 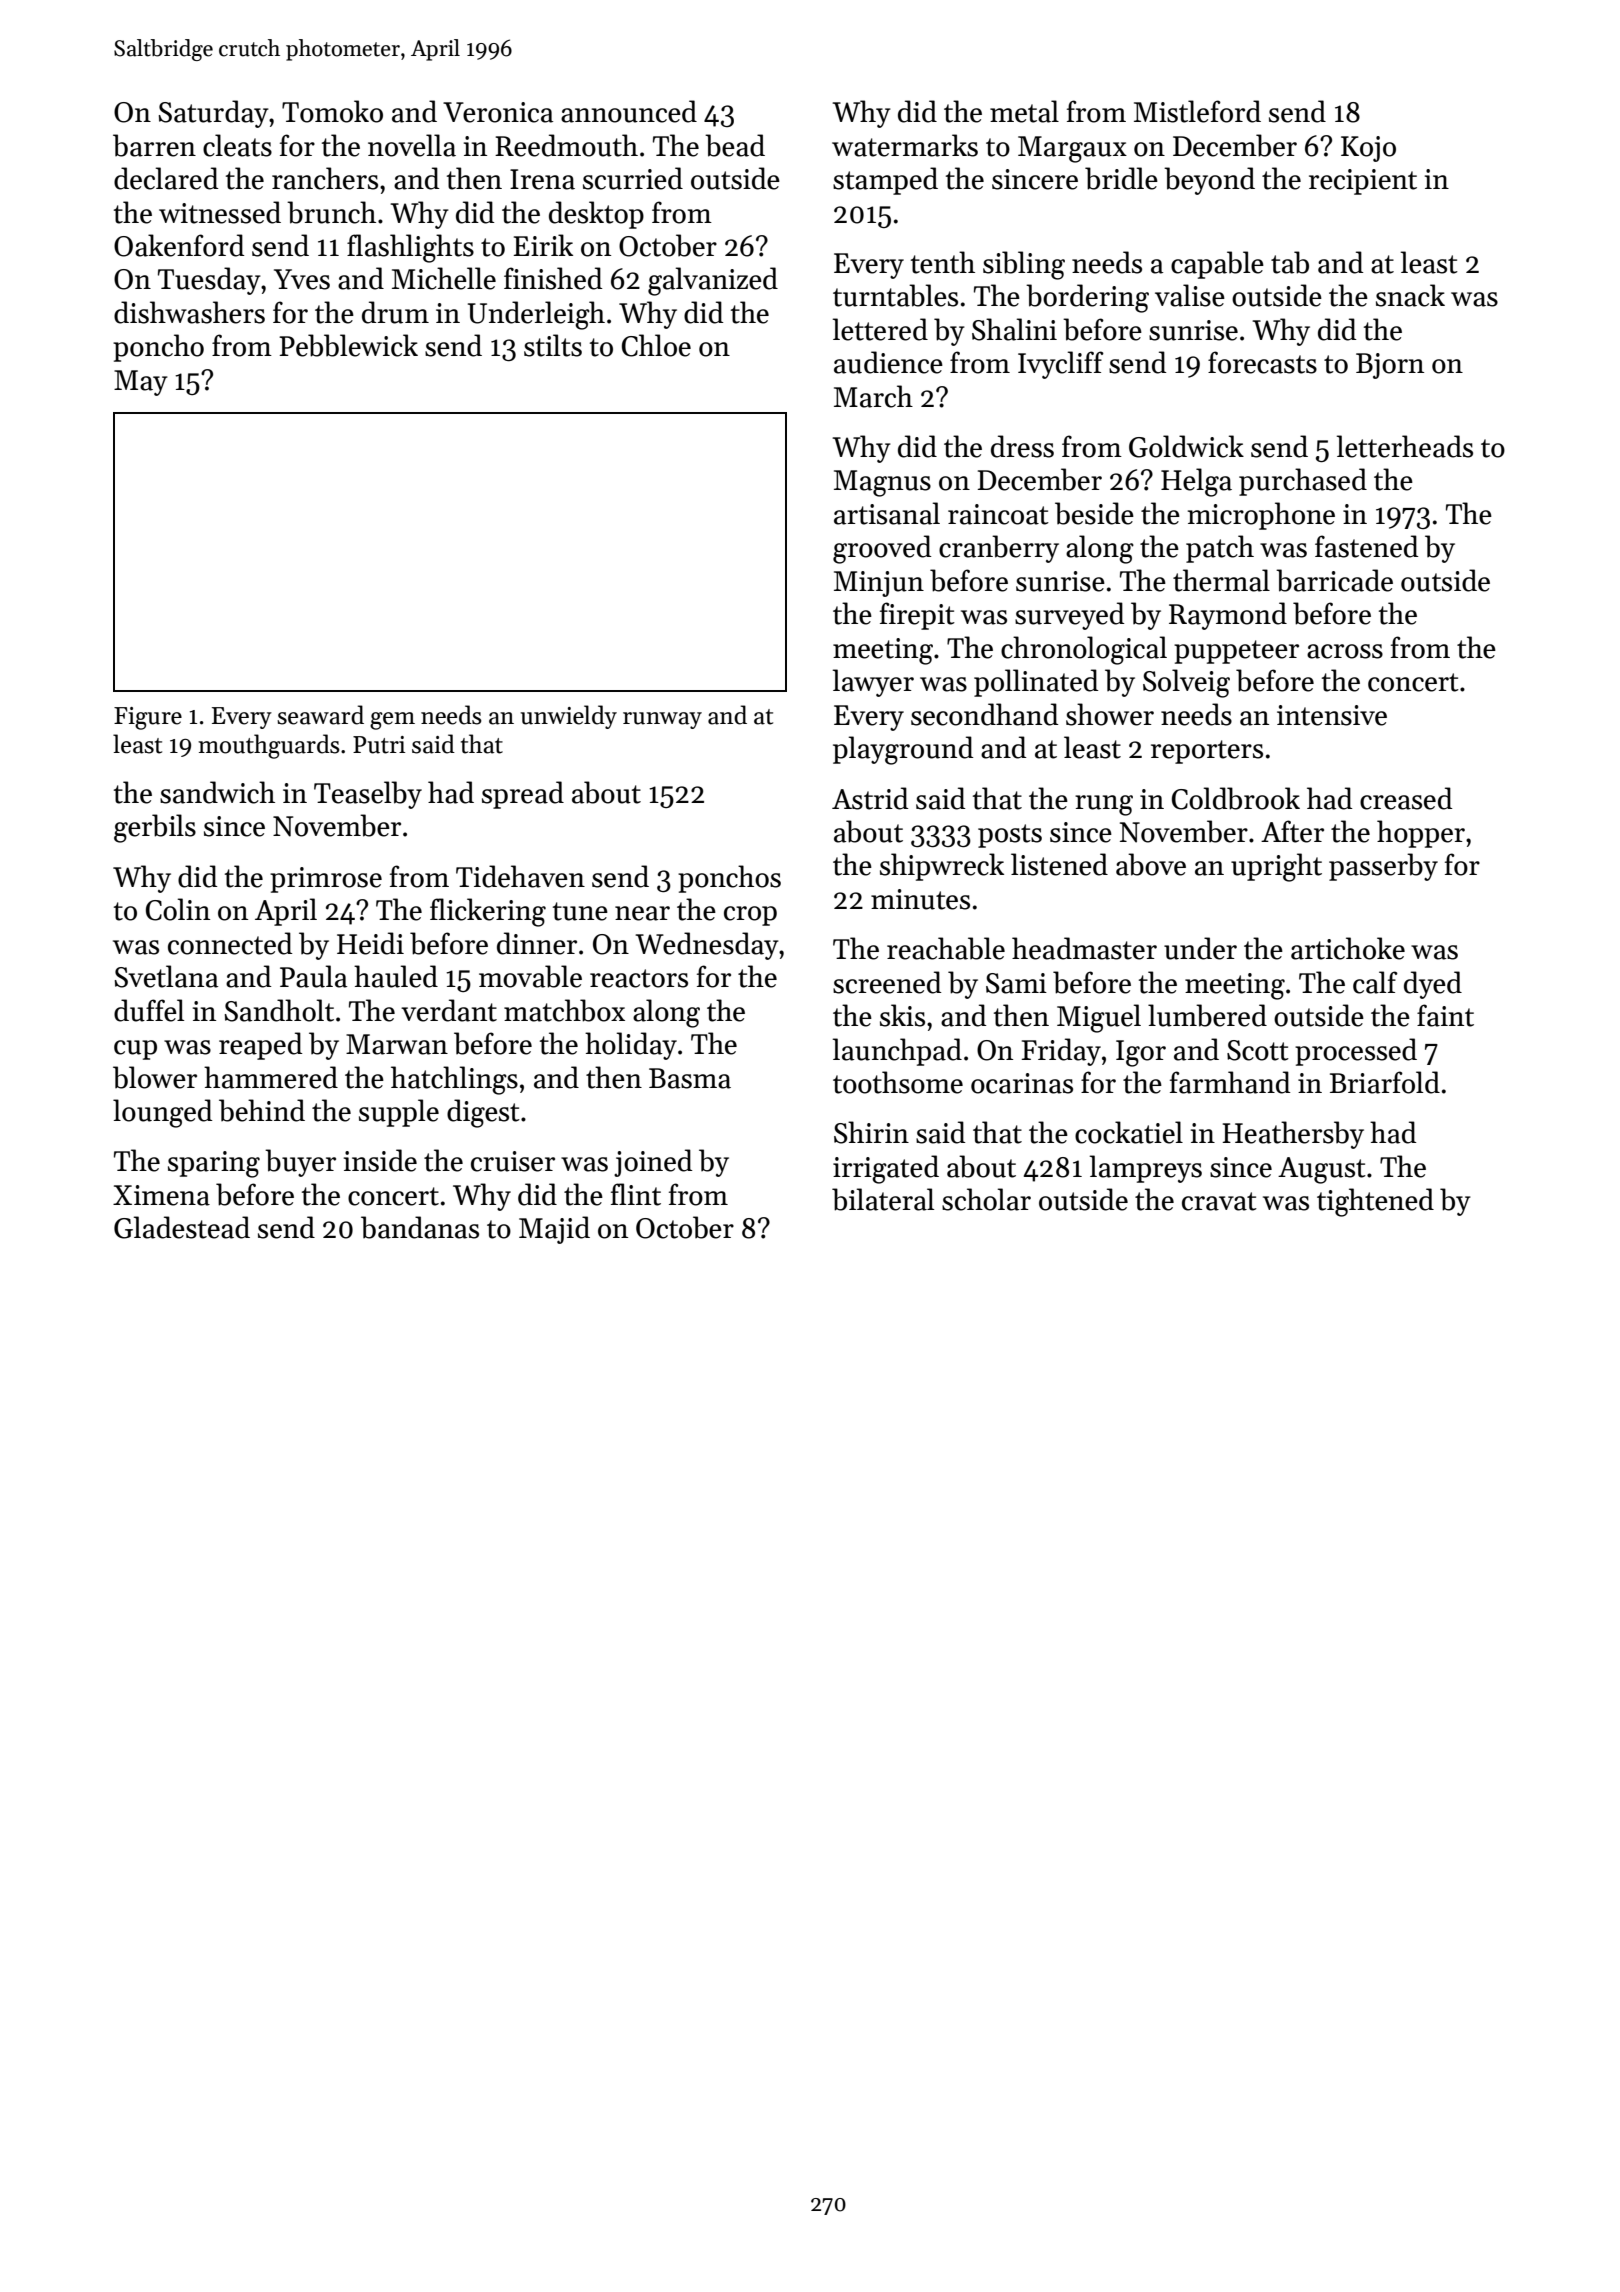 I want to click on cravat, so click(x=1219, y=1201).
